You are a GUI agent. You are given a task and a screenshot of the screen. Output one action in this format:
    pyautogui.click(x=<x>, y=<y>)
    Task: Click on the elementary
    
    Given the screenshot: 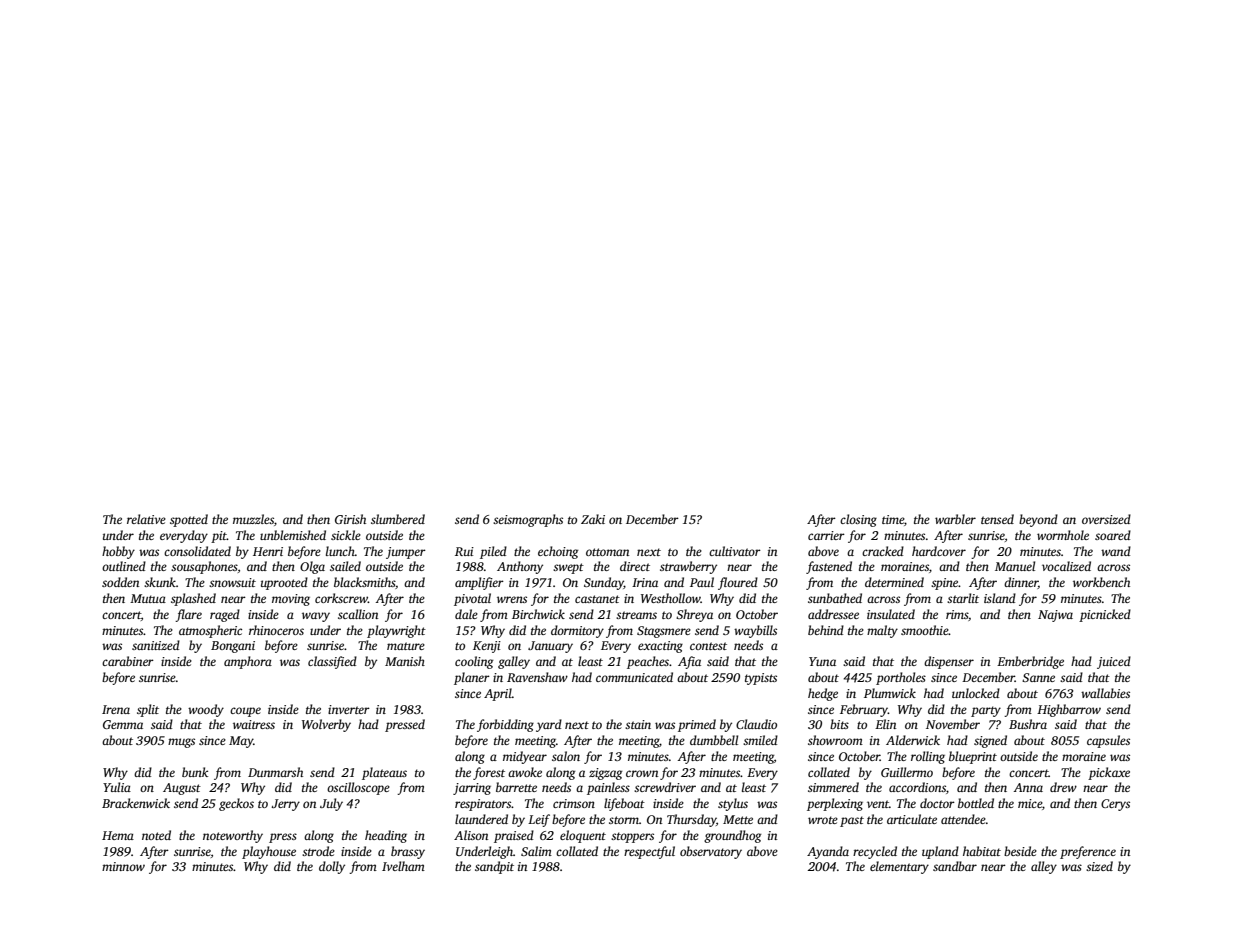 What is the action you would take?
    pyautogui.click(x=899, y=867)
